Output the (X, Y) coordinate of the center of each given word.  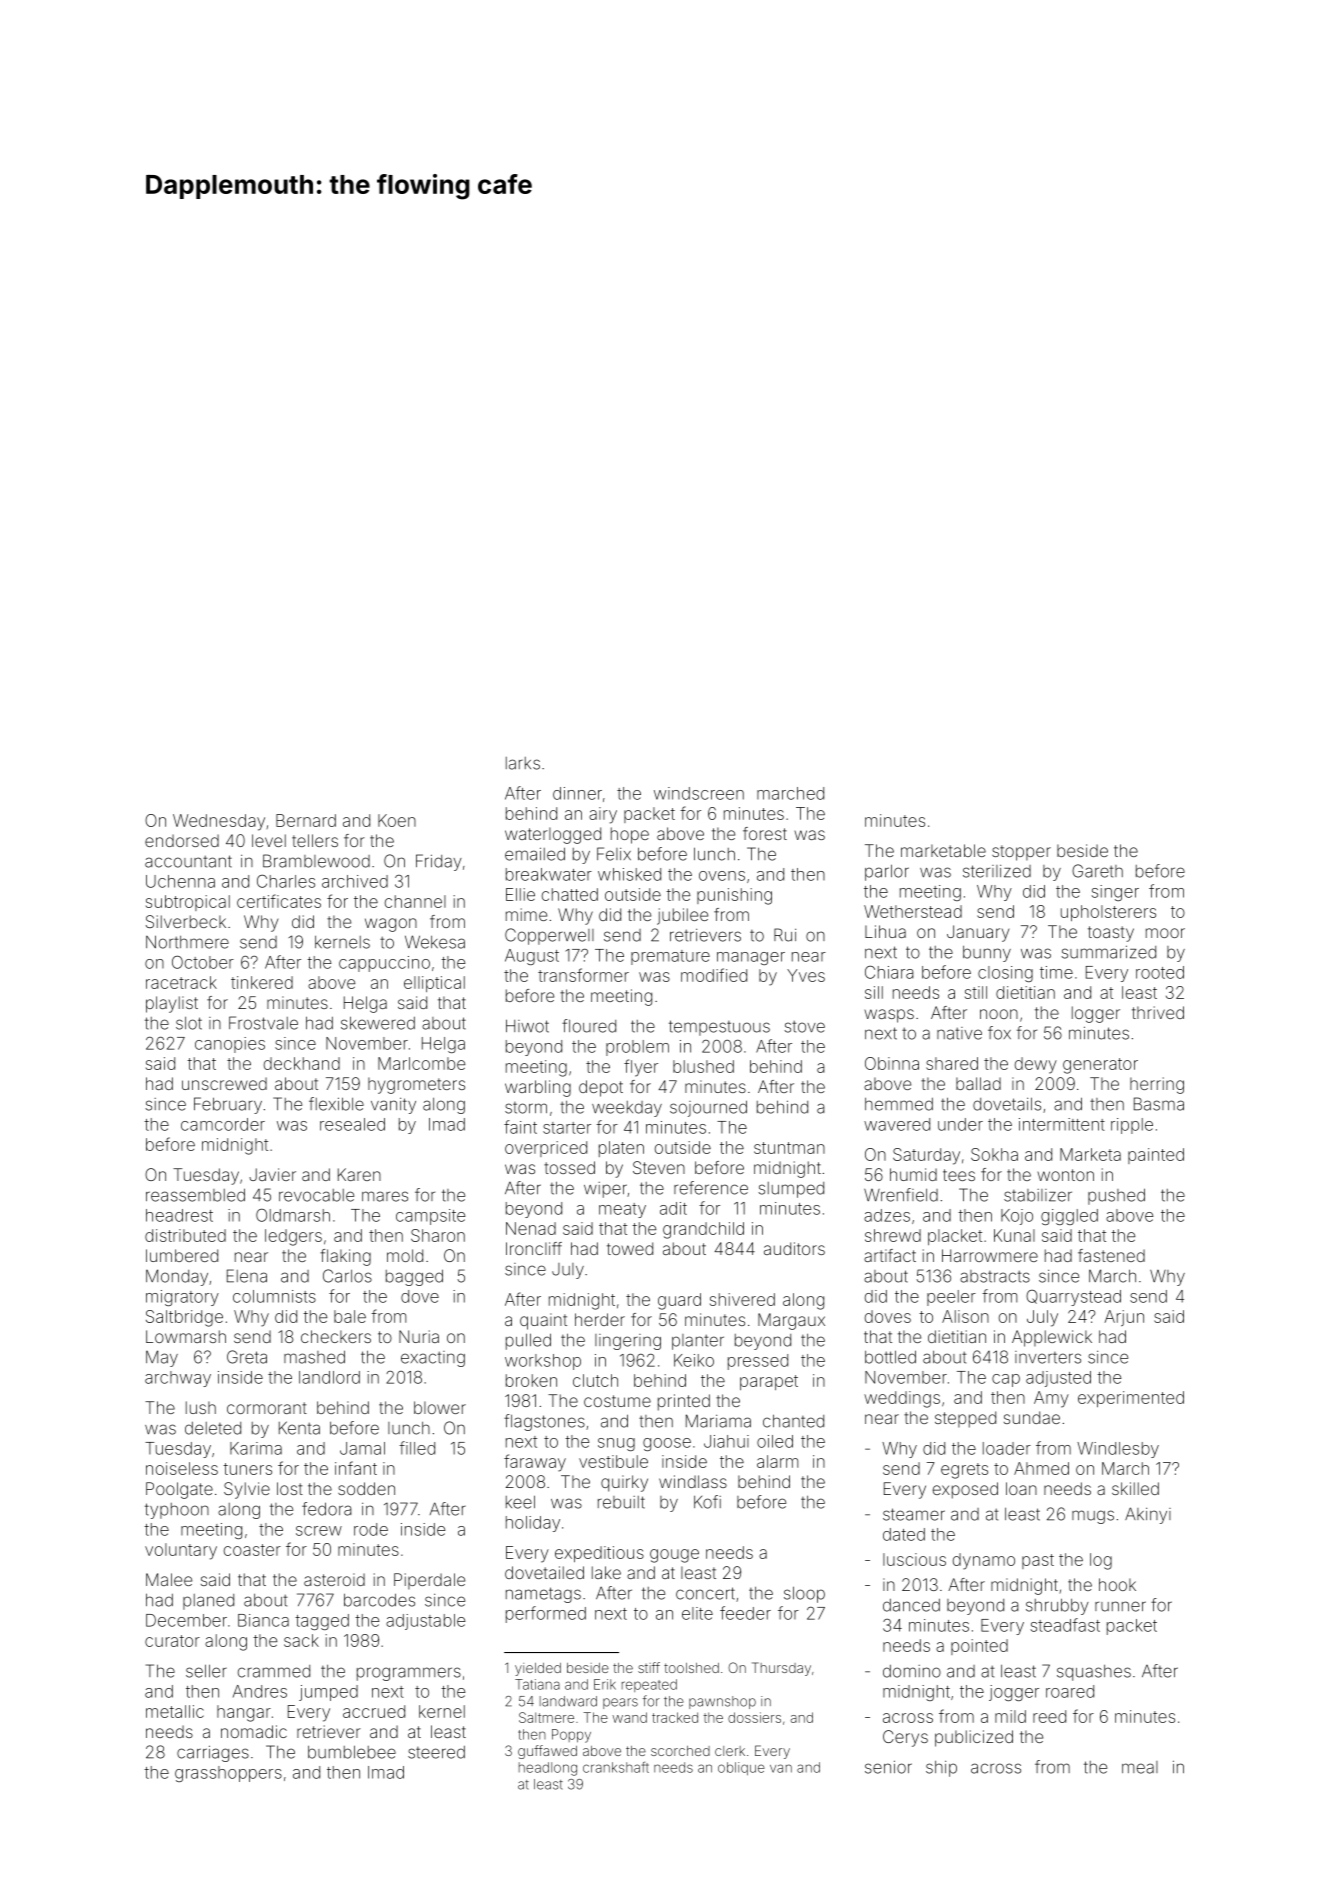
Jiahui (726, 1441)
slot (189, 1023)
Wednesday (219, 822)
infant (356, 1468)
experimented (1131, 1399)
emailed (535, 854)
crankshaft (616, 1767)
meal (1140, 1767)
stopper (1021, 853)
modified (714, 975)
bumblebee (352, 1752)
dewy (1036, 1065)
